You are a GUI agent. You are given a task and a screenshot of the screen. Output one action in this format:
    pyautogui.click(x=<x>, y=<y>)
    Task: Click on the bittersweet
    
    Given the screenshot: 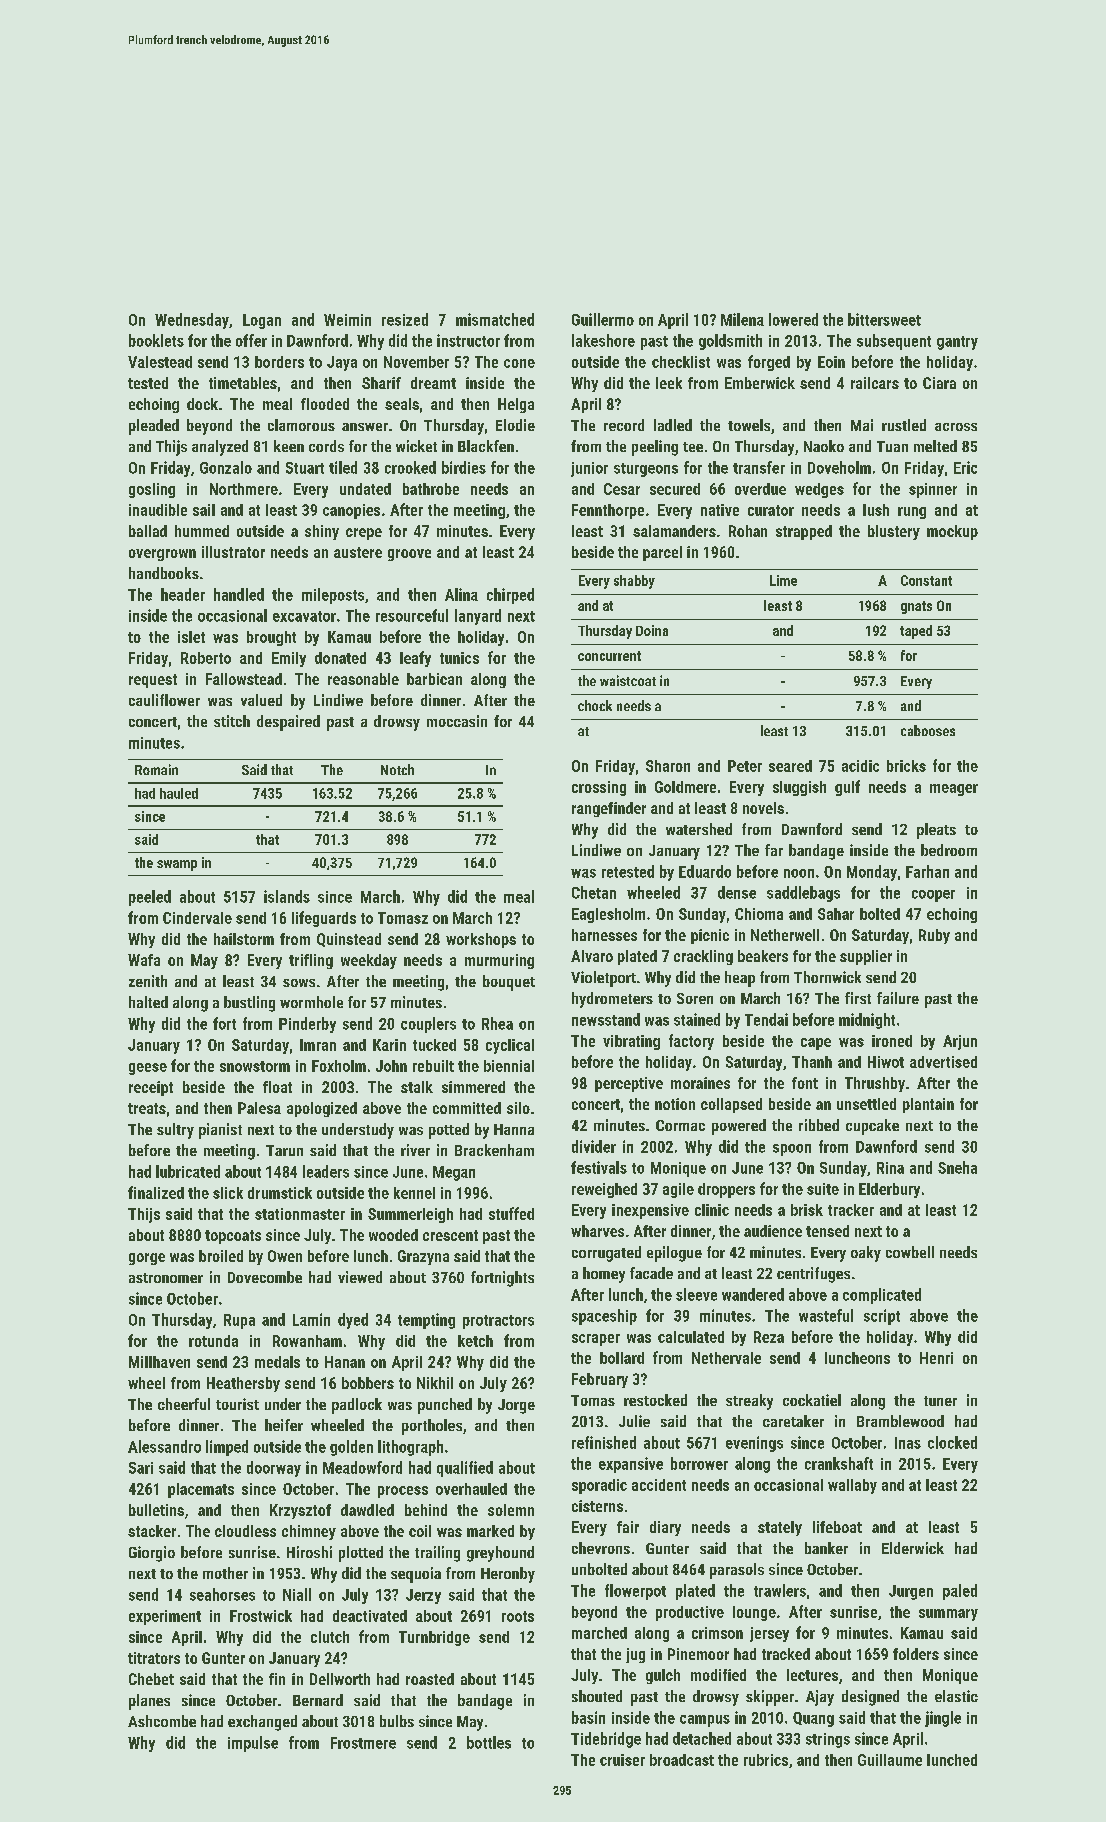 What is the action you would take?
    pyautogui.click(x=884, y=319)
